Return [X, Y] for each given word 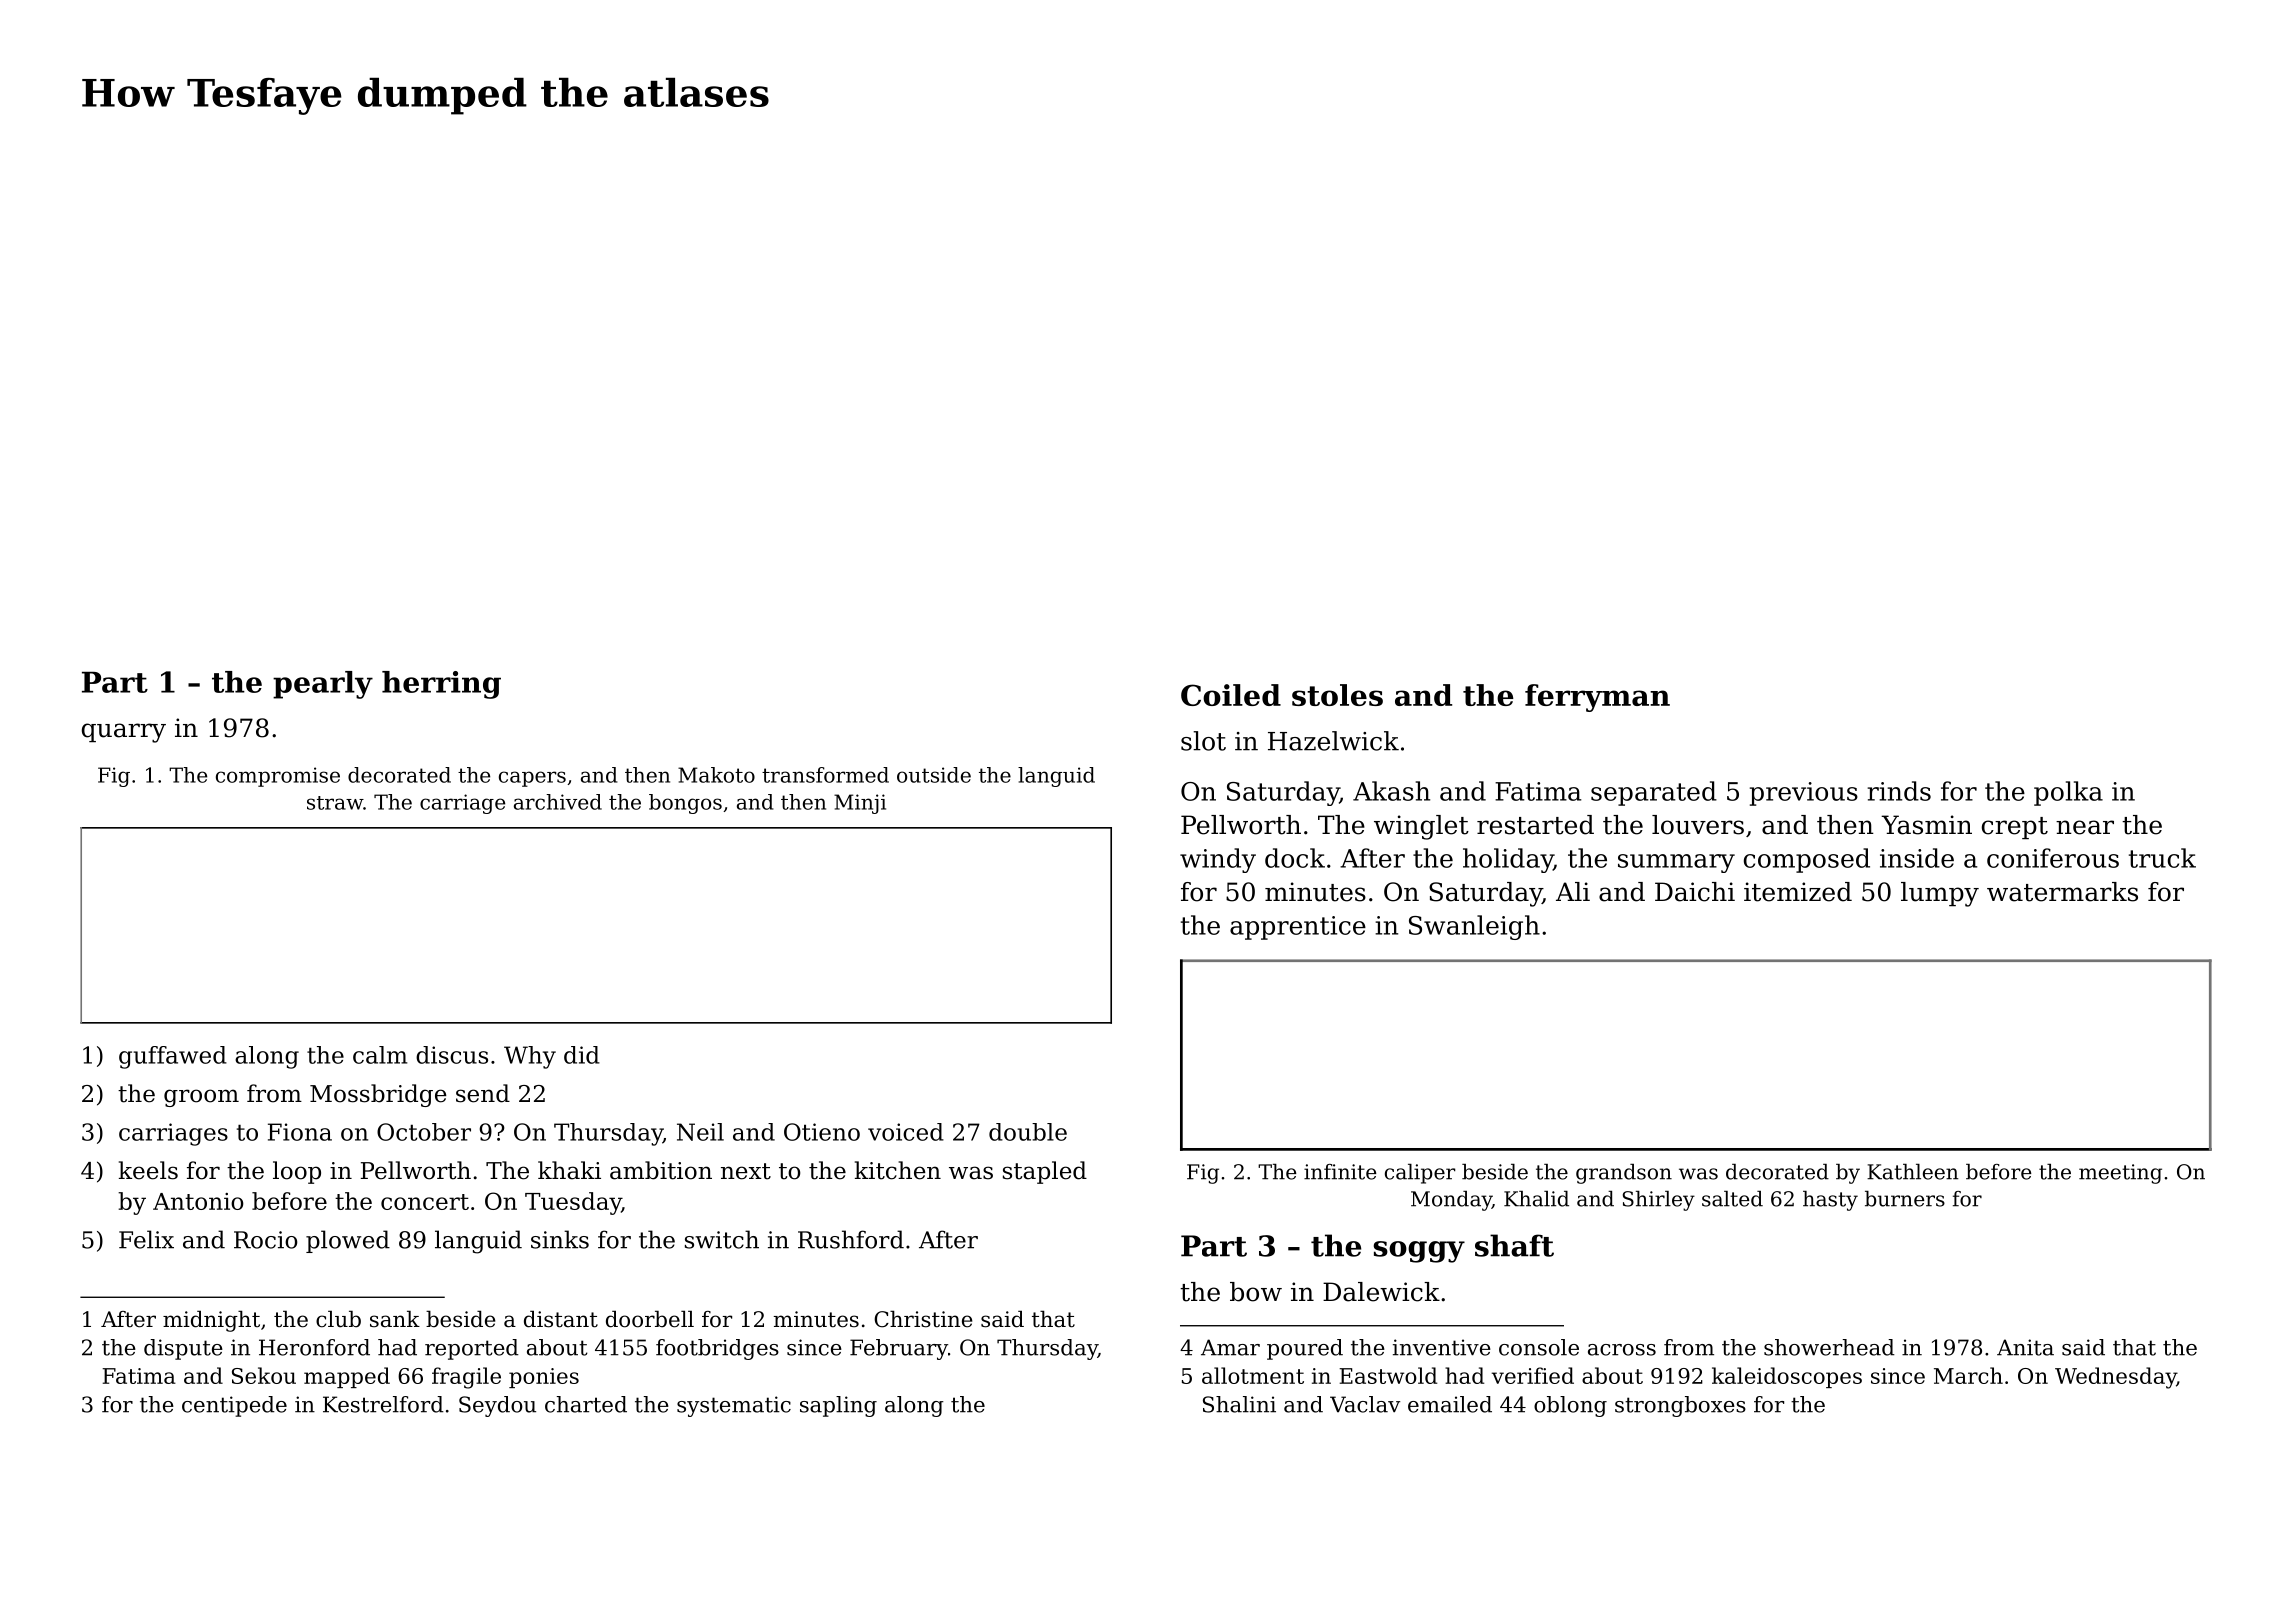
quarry [124, 733]
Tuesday [573, 1203]
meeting [2120, 1174]
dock [1295, 858]
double [1028, 1132]
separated [1654, 793]
